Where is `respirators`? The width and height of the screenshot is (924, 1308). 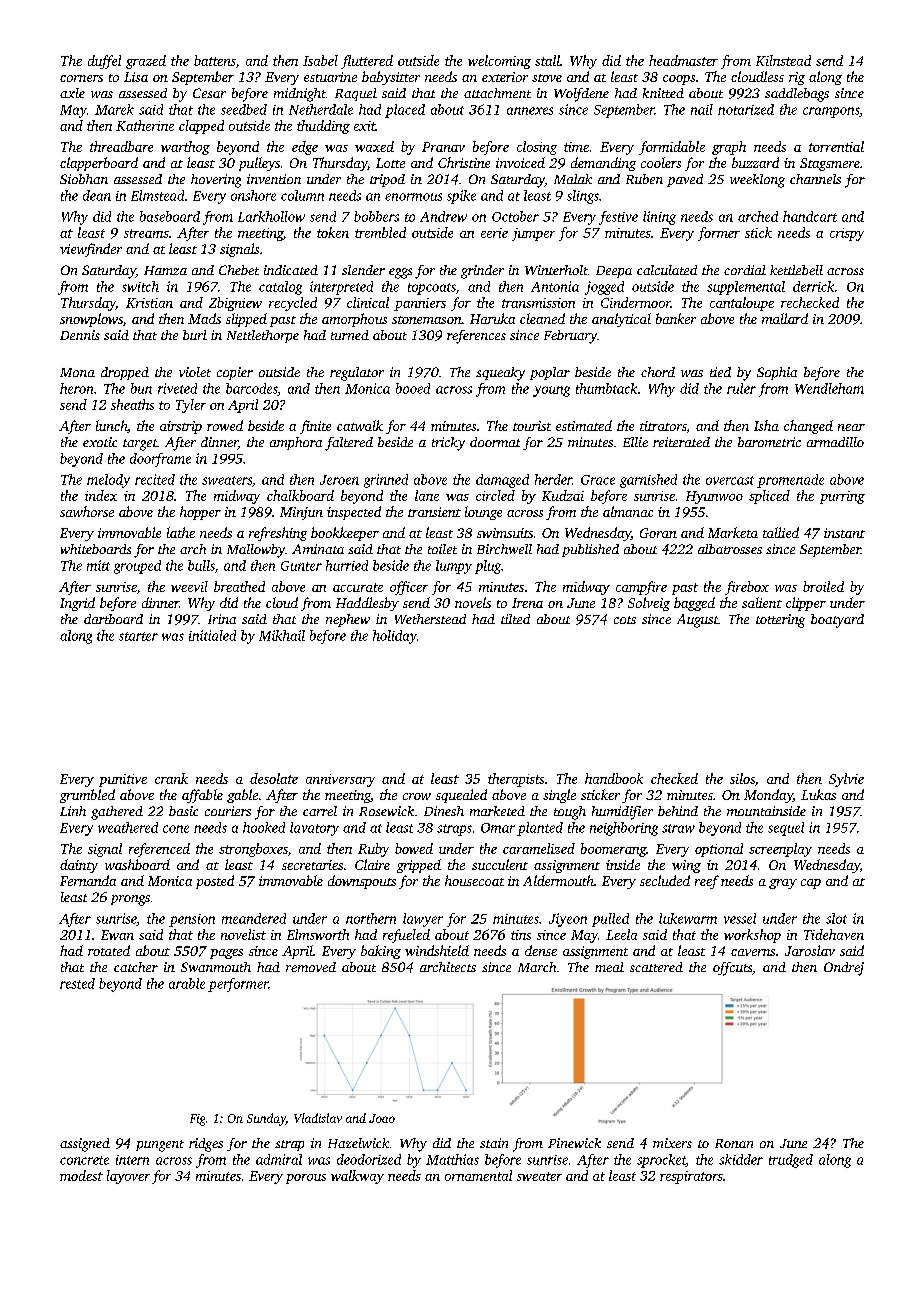
respirators is located at coordinates (691, 1177).
